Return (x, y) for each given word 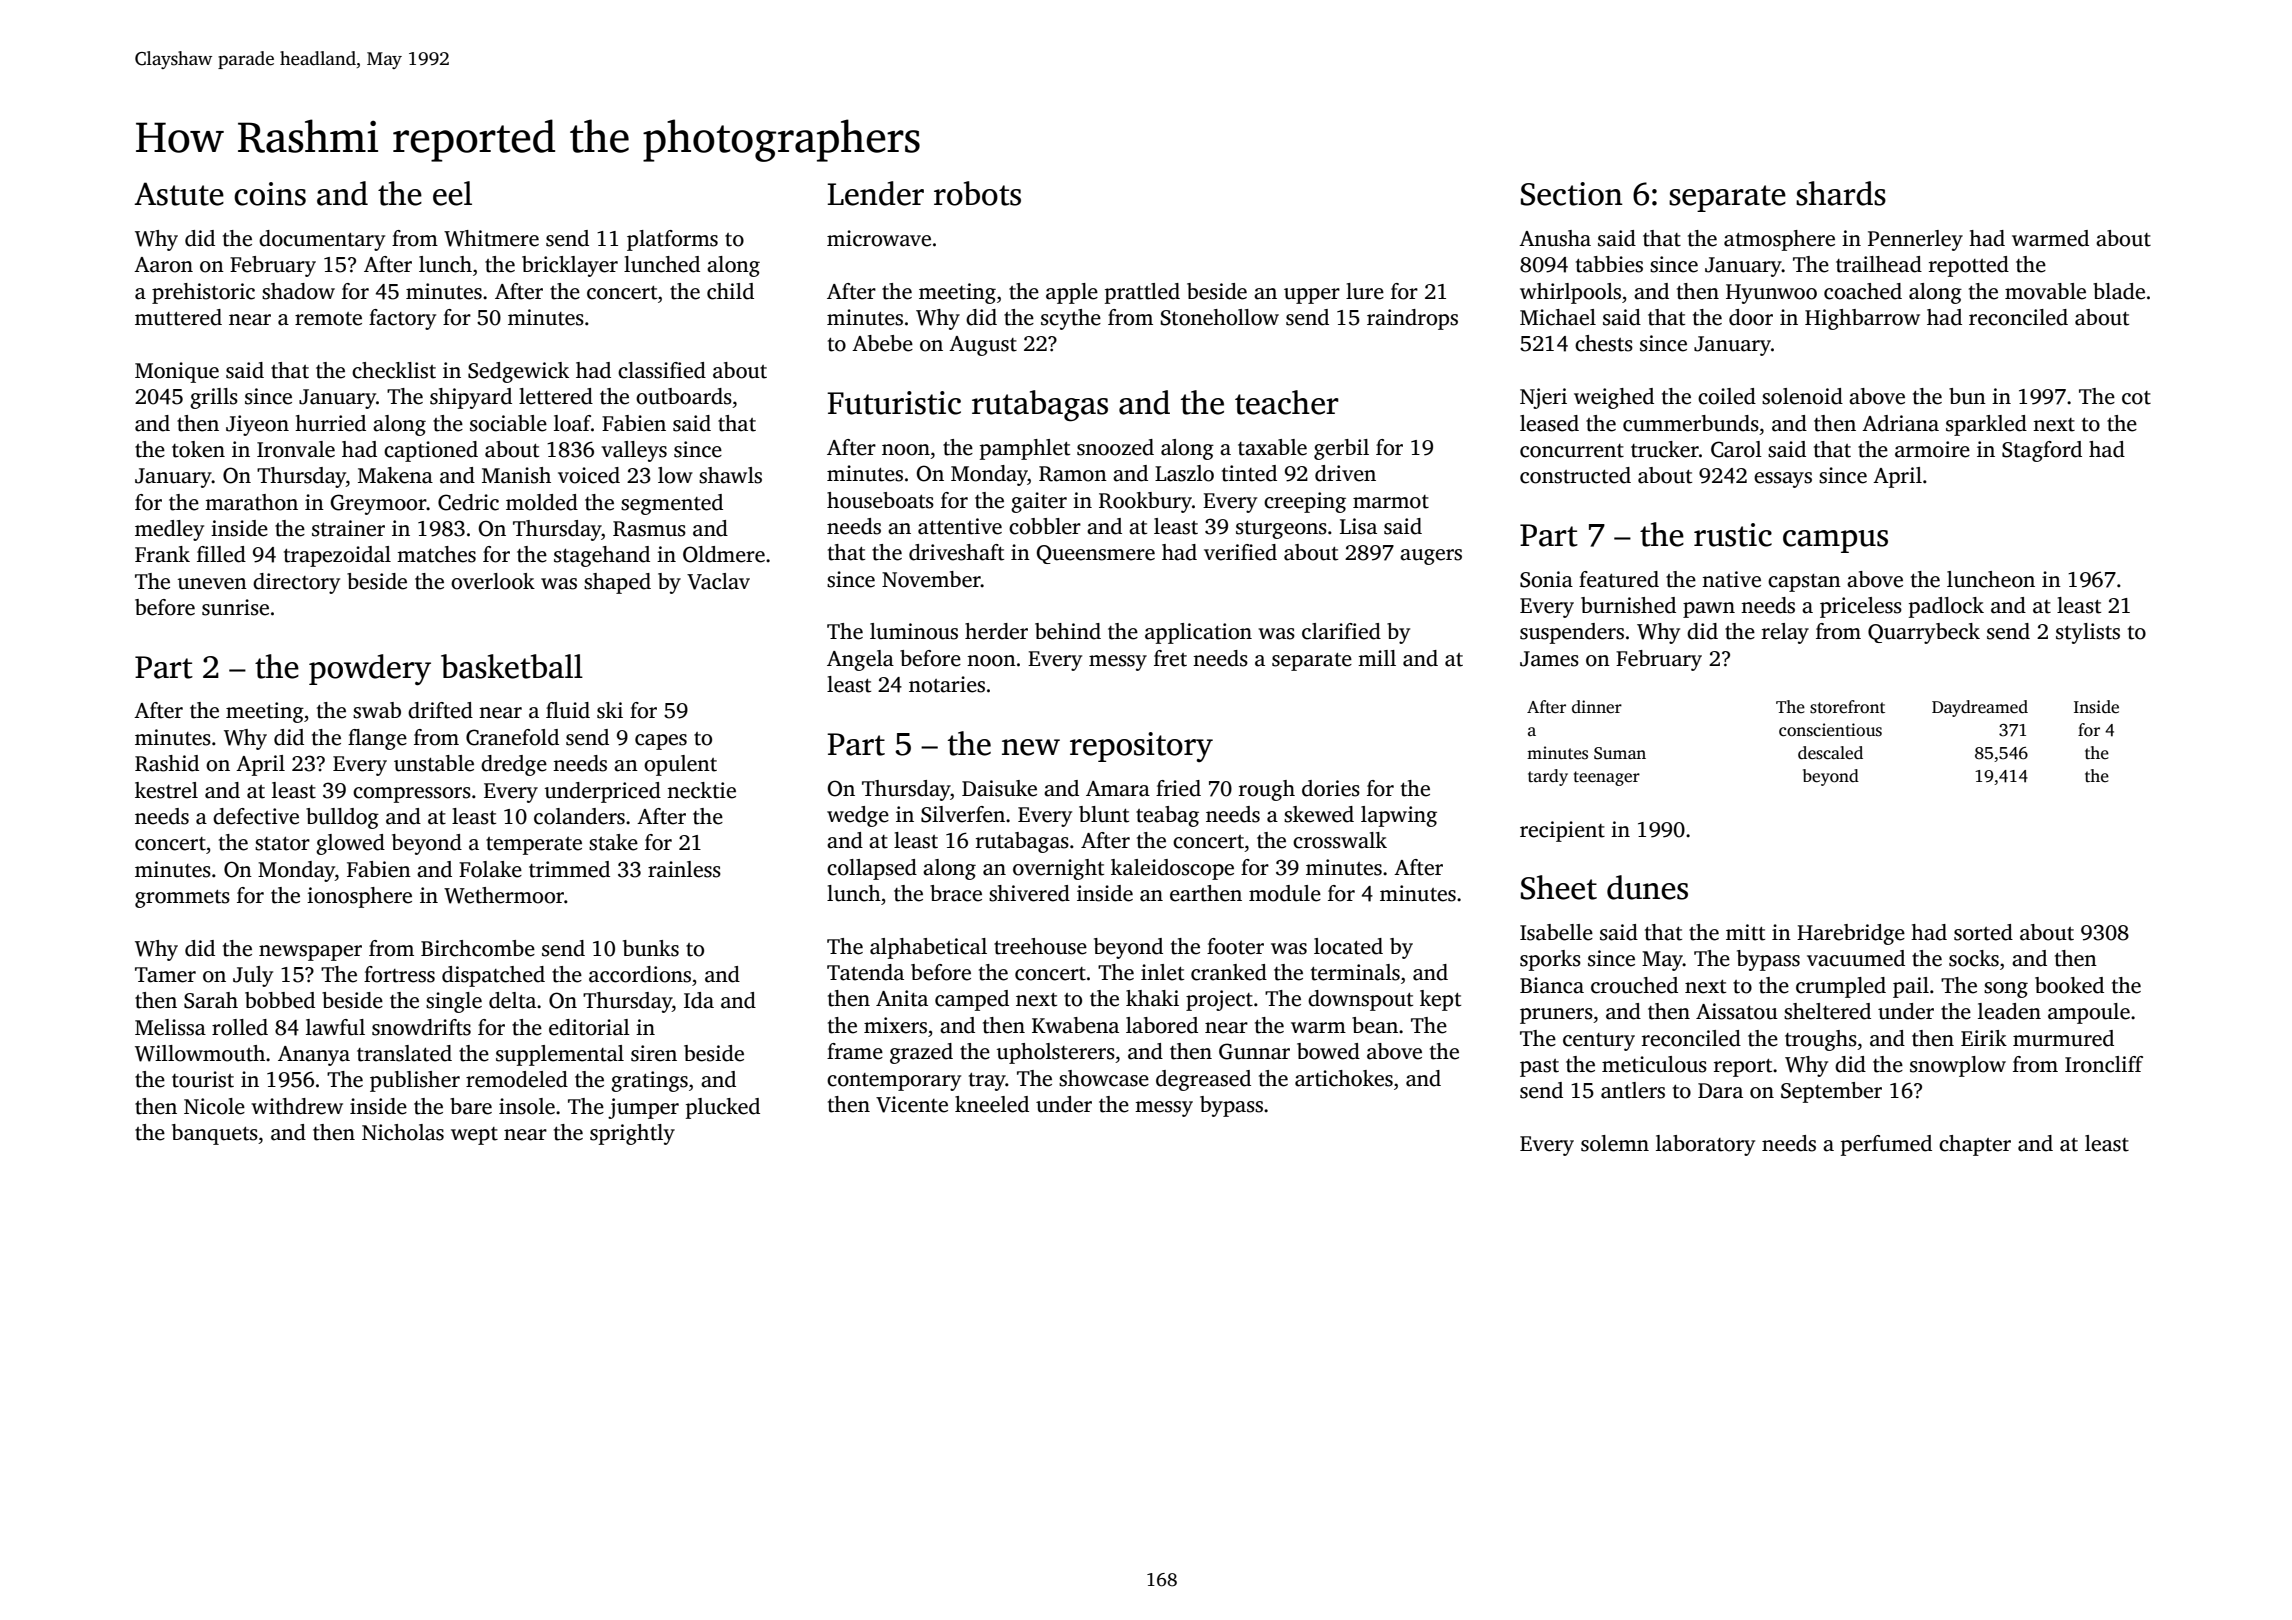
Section (1572, 194)
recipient (1562, 831)
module (1285, 893)
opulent (680, 765)
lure (1365, 291)
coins (270, 194)
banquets (215, 1134)
